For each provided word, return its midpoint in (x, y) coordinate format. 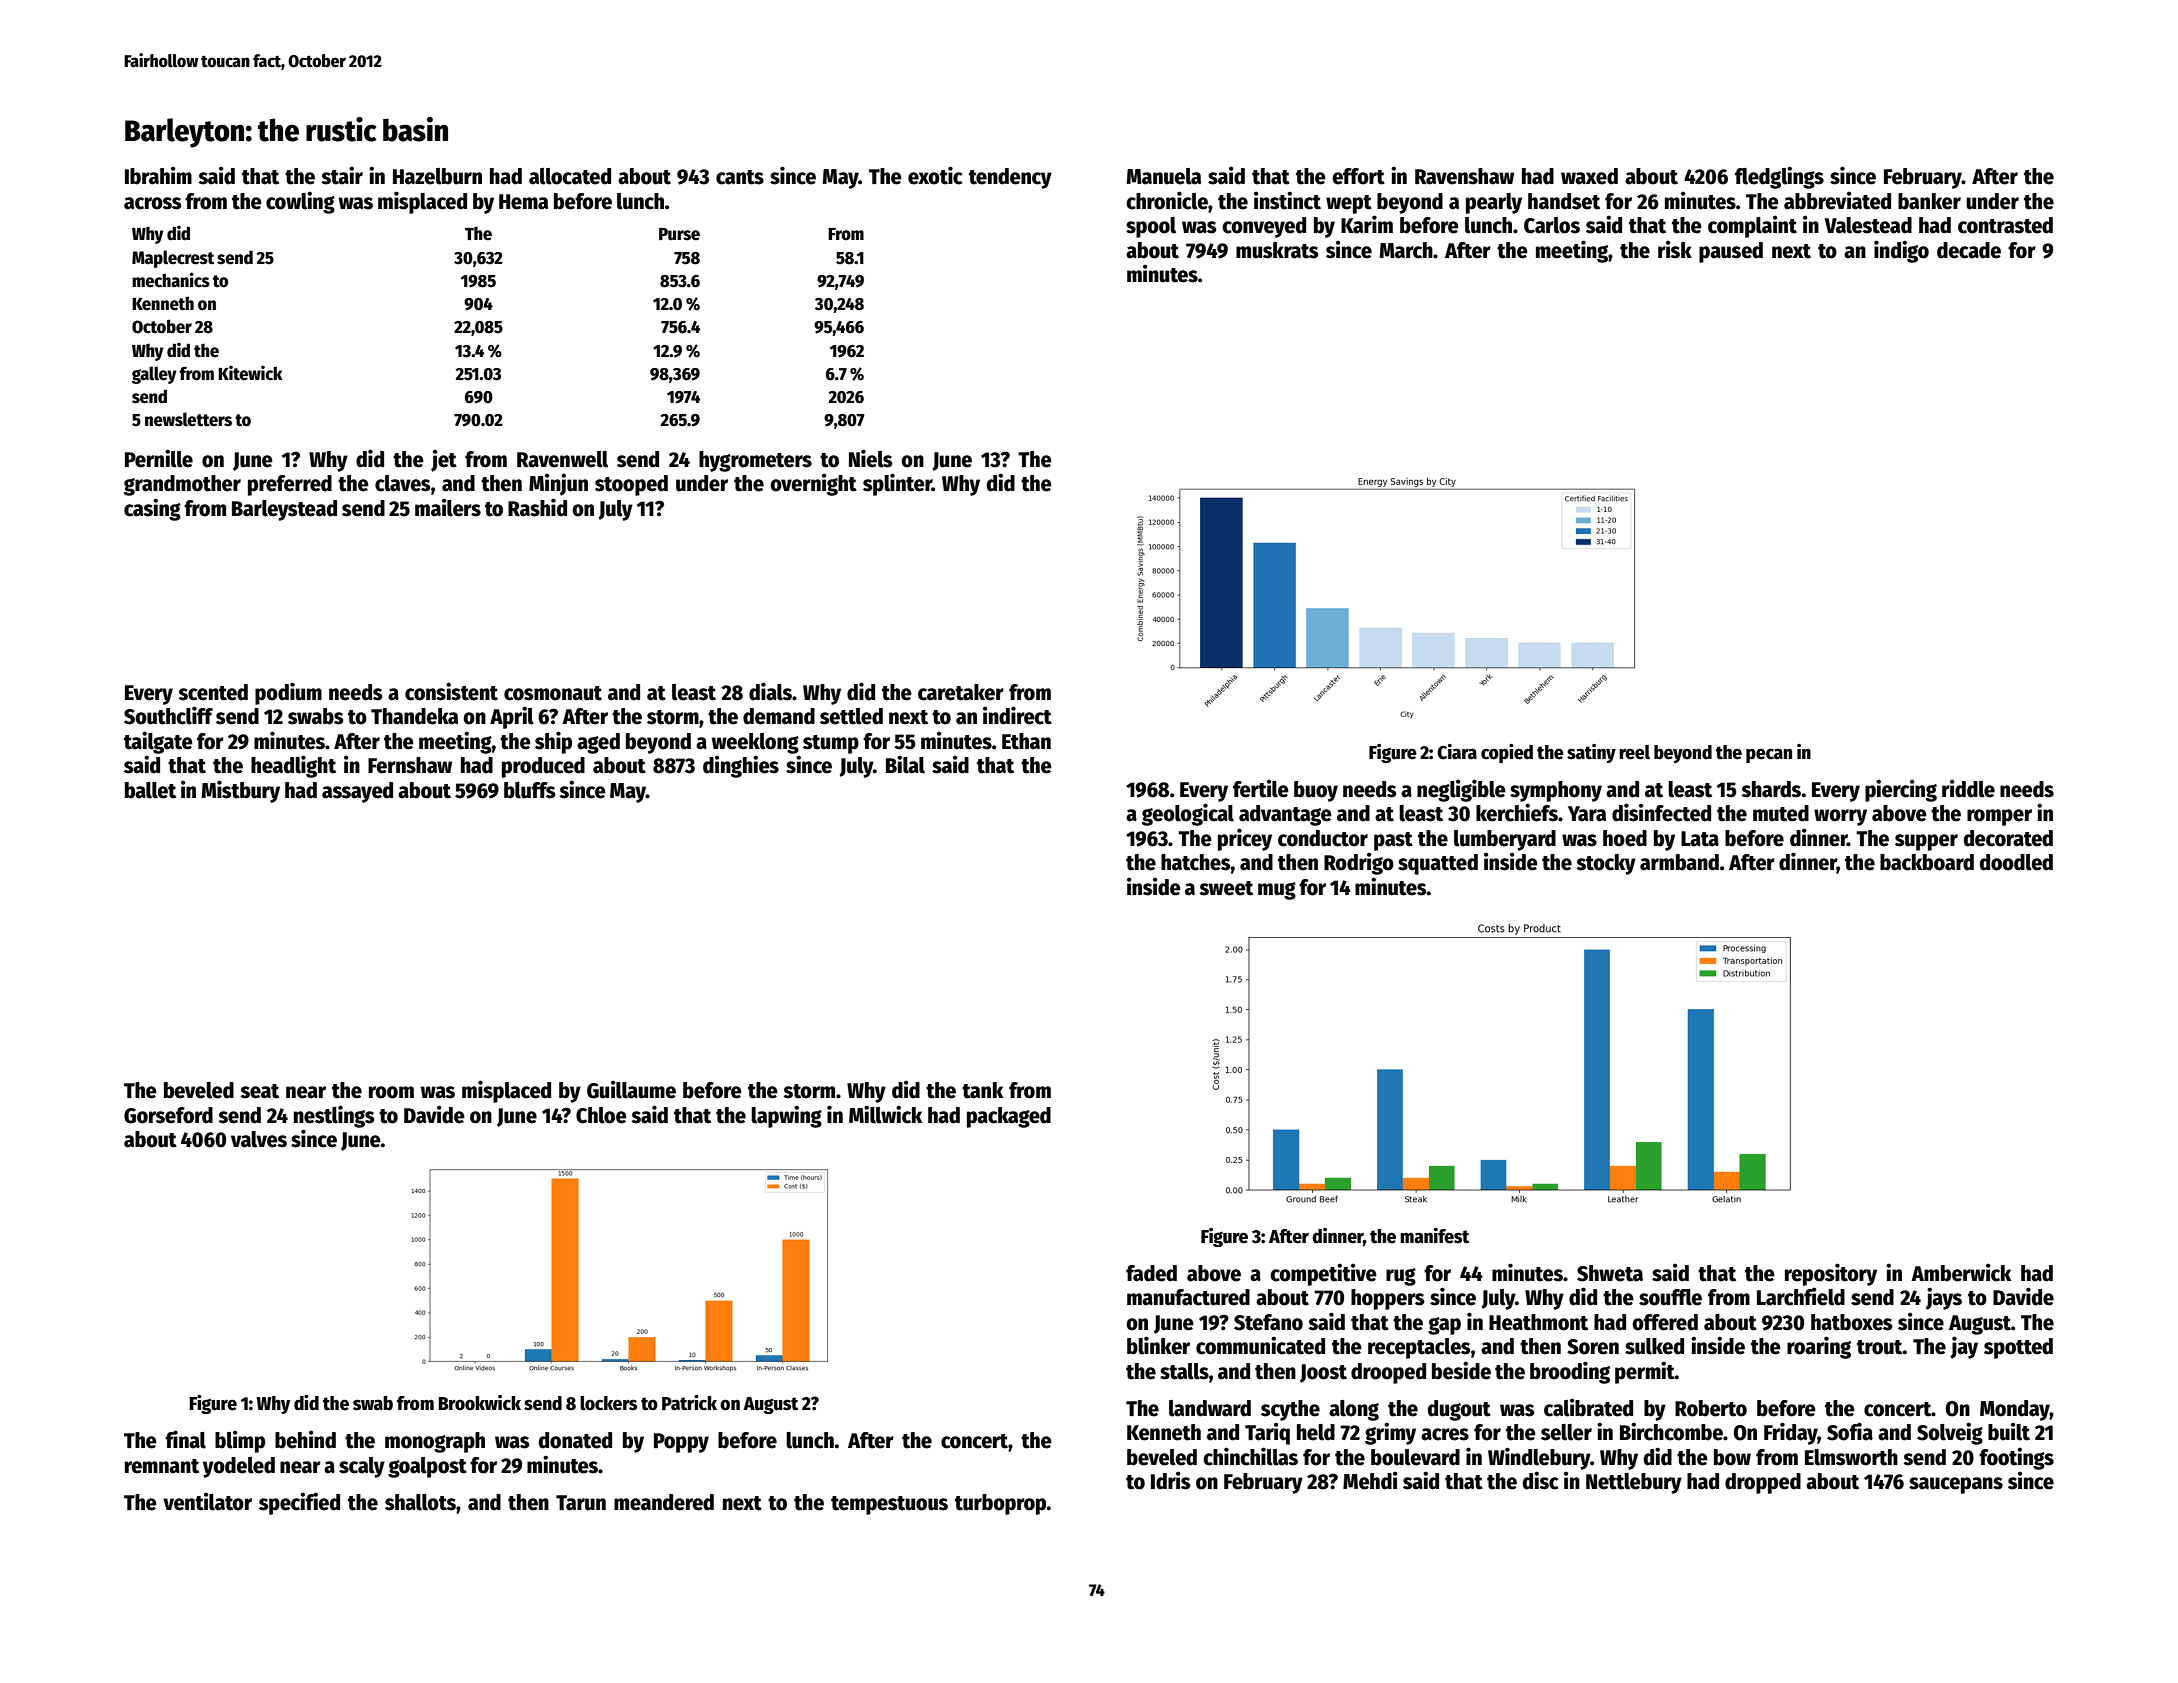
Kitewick (250, 373)
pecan (1769, 755)
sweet (1226, 888)
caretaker (961, 692)
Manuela (1164, 176)
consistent (451, 691)
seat (259, 1091)
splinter (897, 484)
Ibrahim (158, 175)
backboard (1927, 862)
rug (1401, 1277)
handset (1564, 201)
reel (1634, 752)
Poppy (681, 1443)
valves (259, 1139)
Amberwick (1961, 1272)
